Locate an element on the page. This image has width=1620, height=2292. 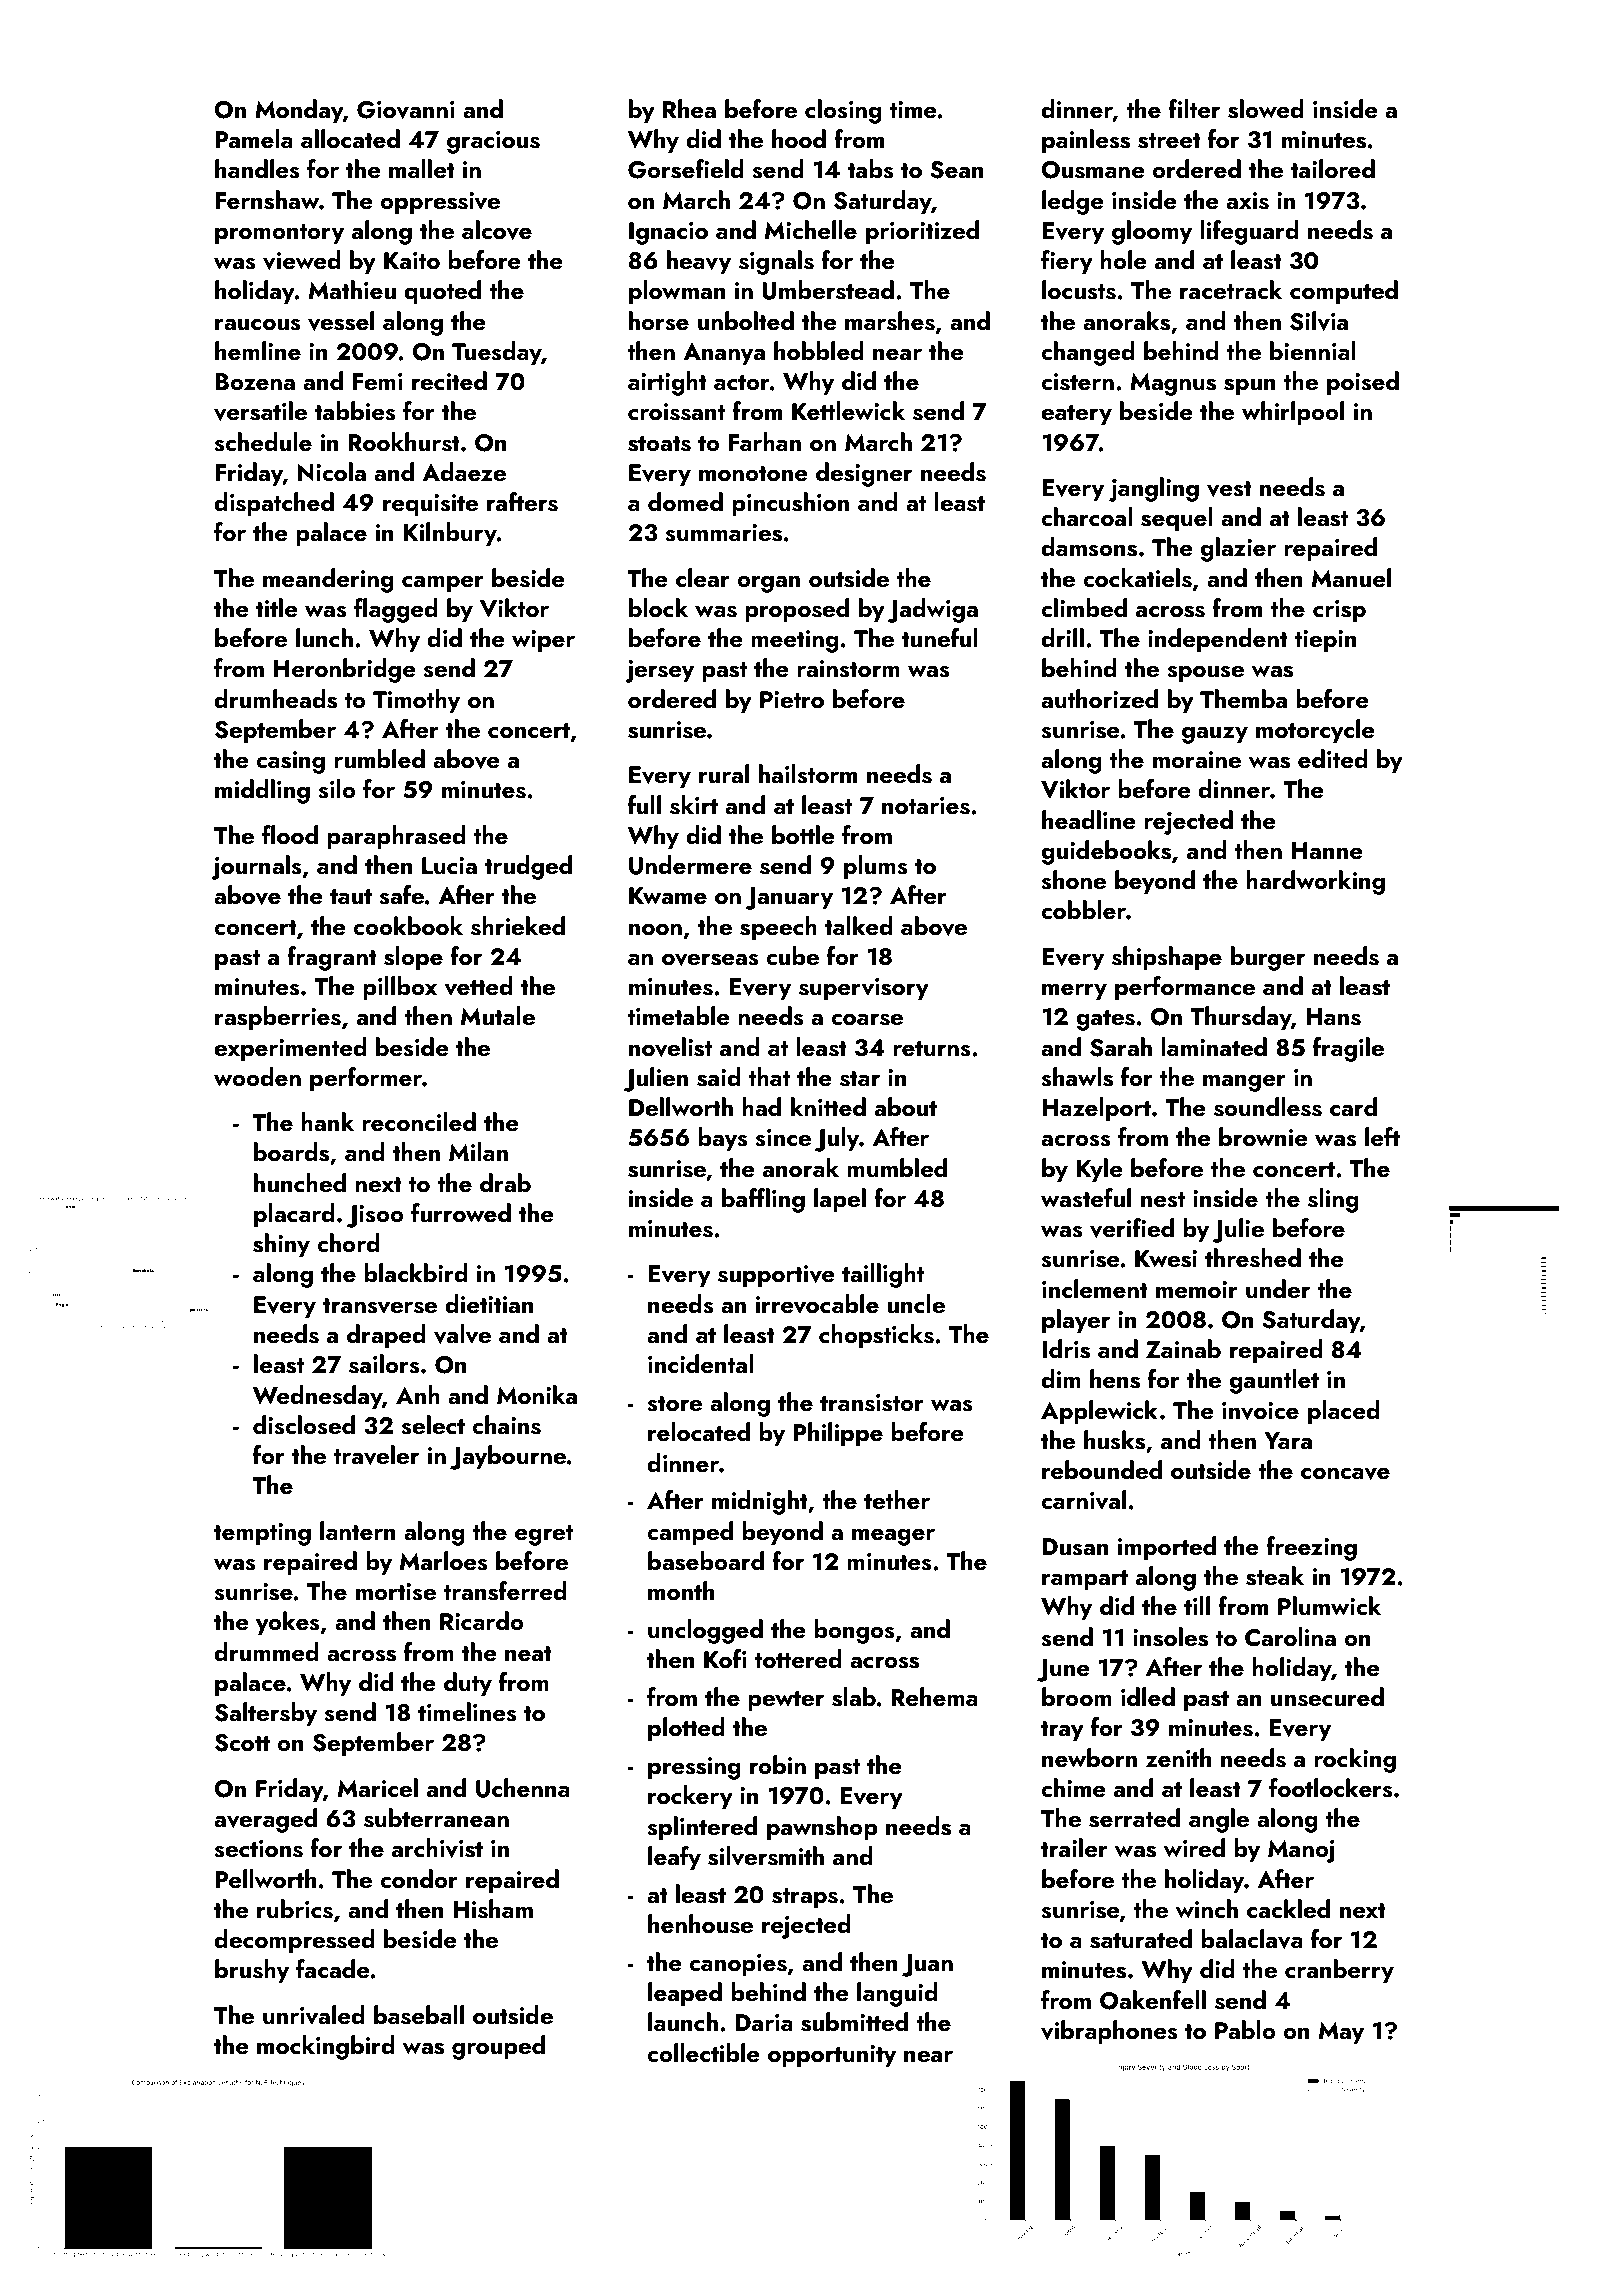
Timothy is located at coordinates (416, 701).
